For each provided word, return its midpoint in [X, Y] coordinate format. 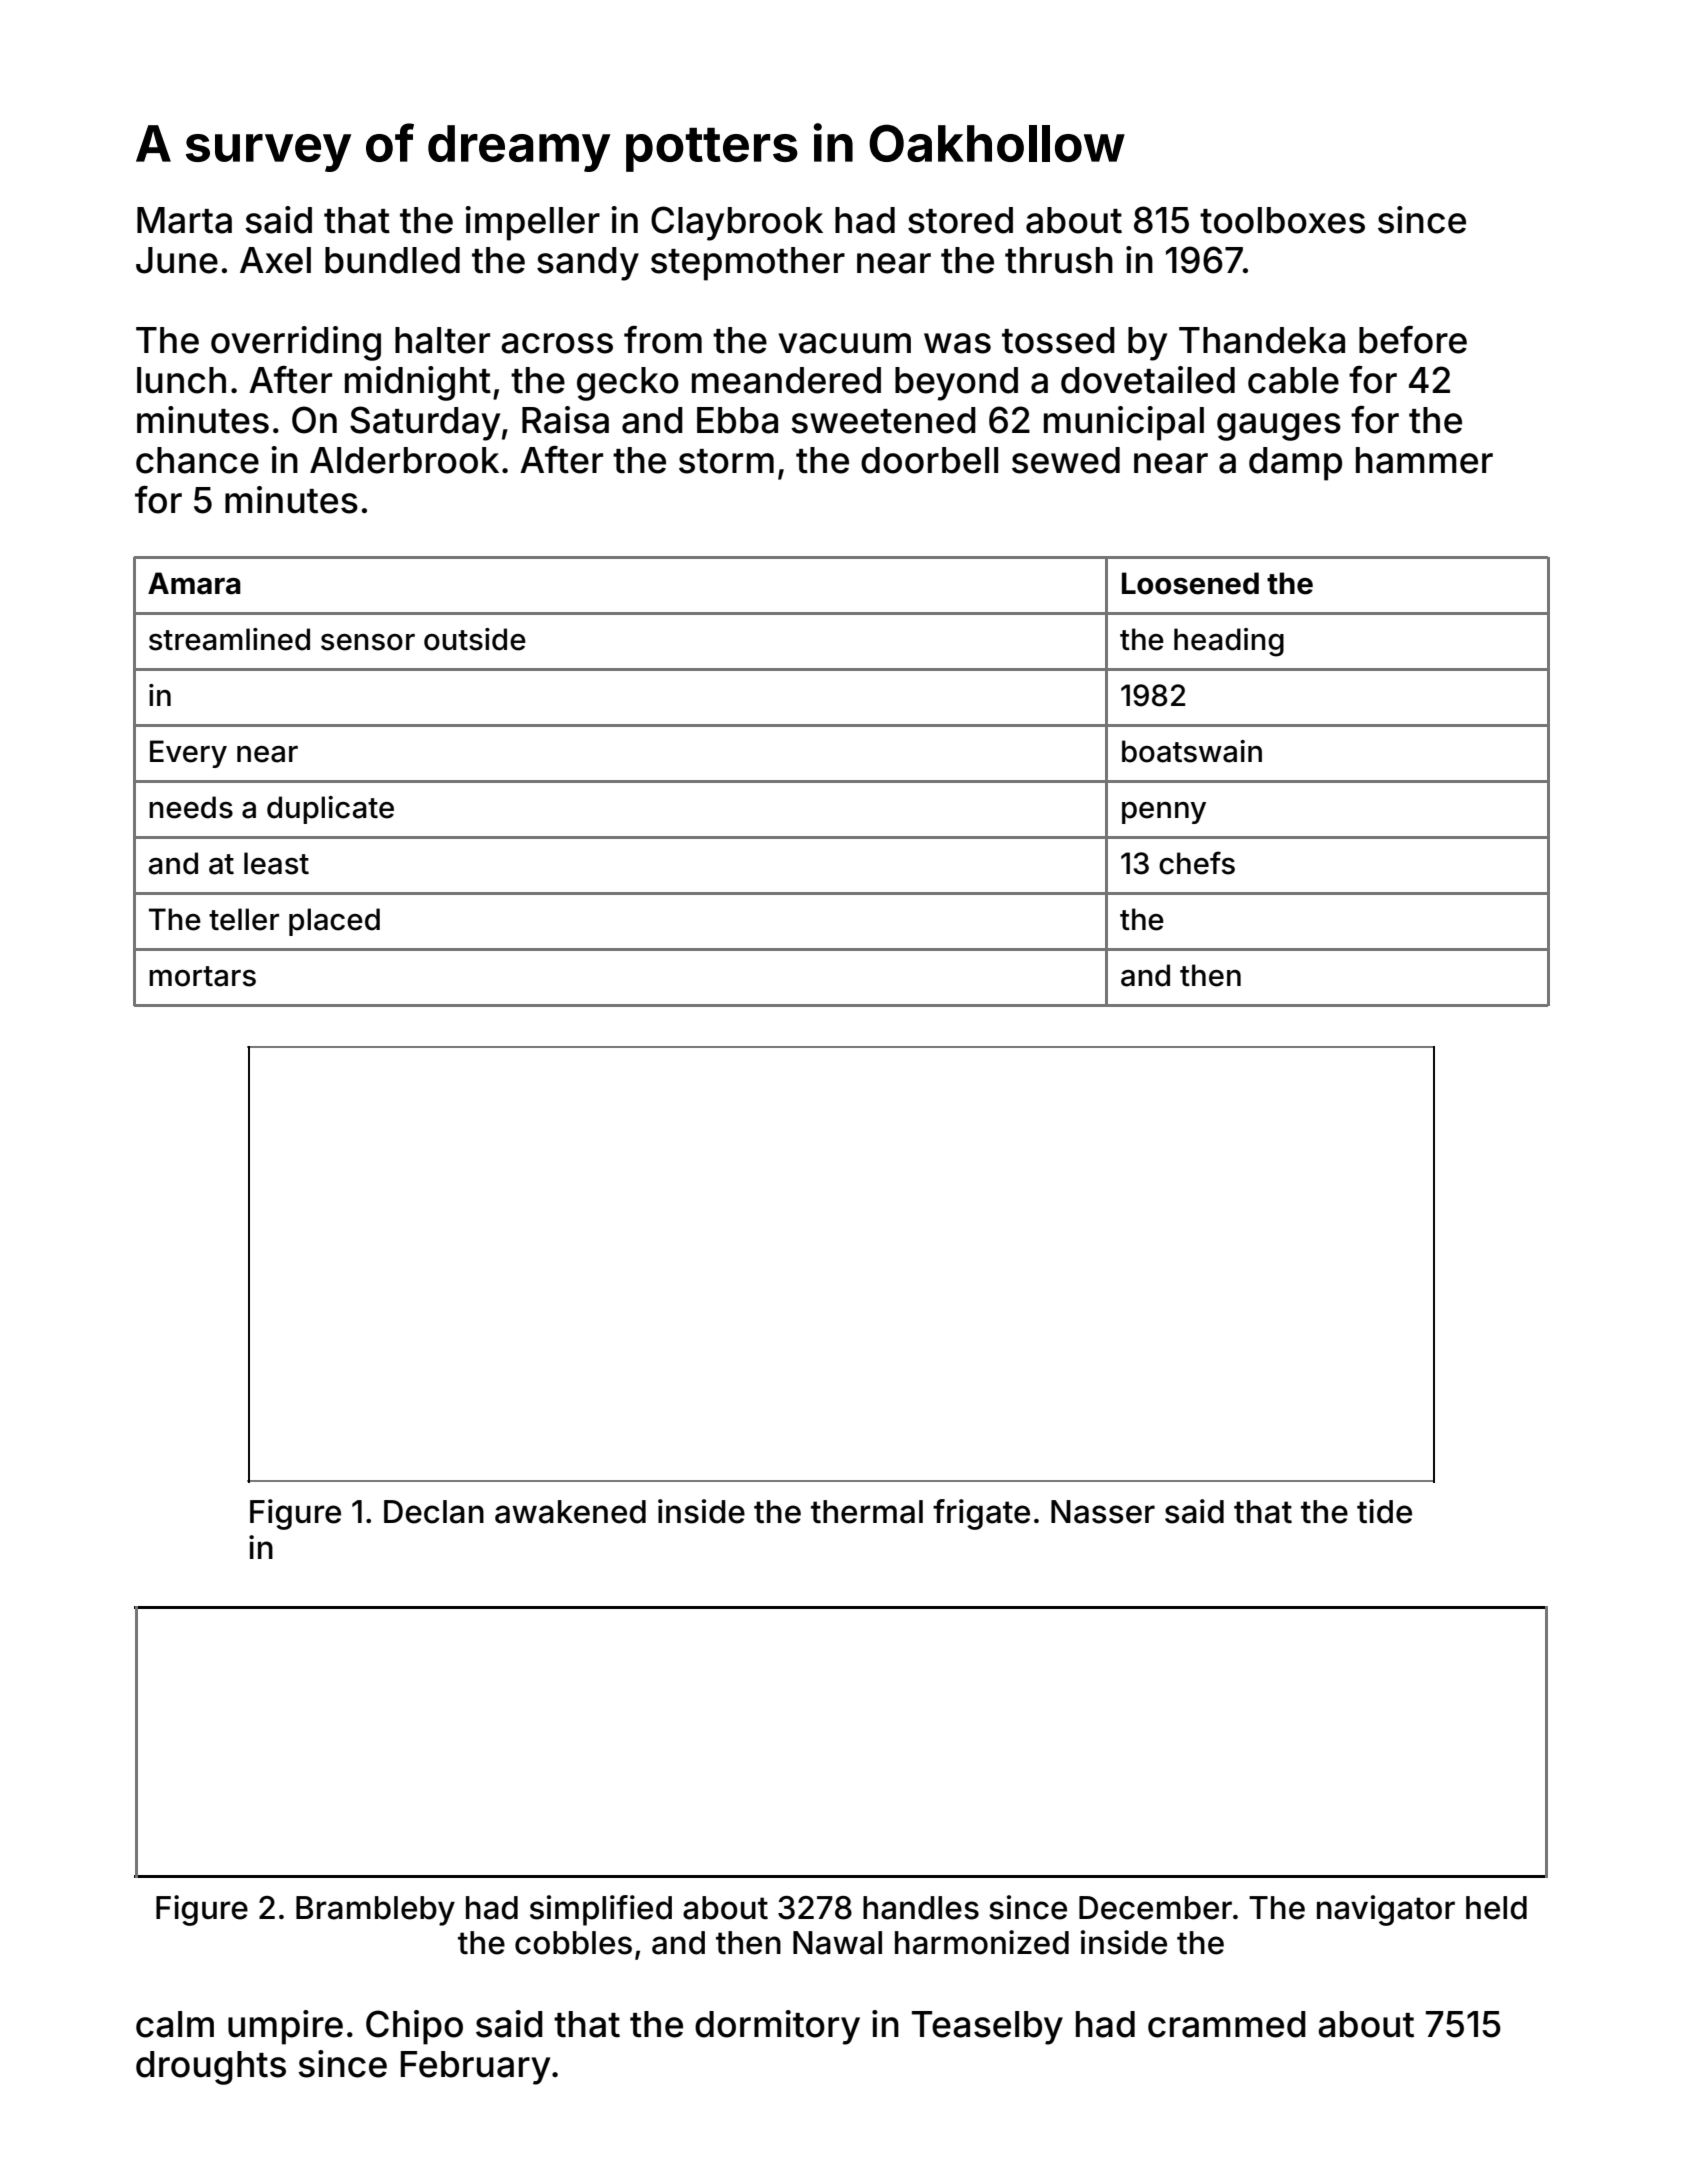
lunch [181, 380]
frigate [981, 1514]
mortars [202, 976]
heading [1229, 642]
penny [1164, 813]
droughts [211, 2068]
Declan [434, 1512]
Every [188, 754]
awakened [570, 1512]
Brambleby [375, 1911]
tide [1384, 1511]
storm [726, 461]
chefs [1197, 863]
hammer [1424, 460]
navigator [1386, 1910]
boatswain [1192, 751]
